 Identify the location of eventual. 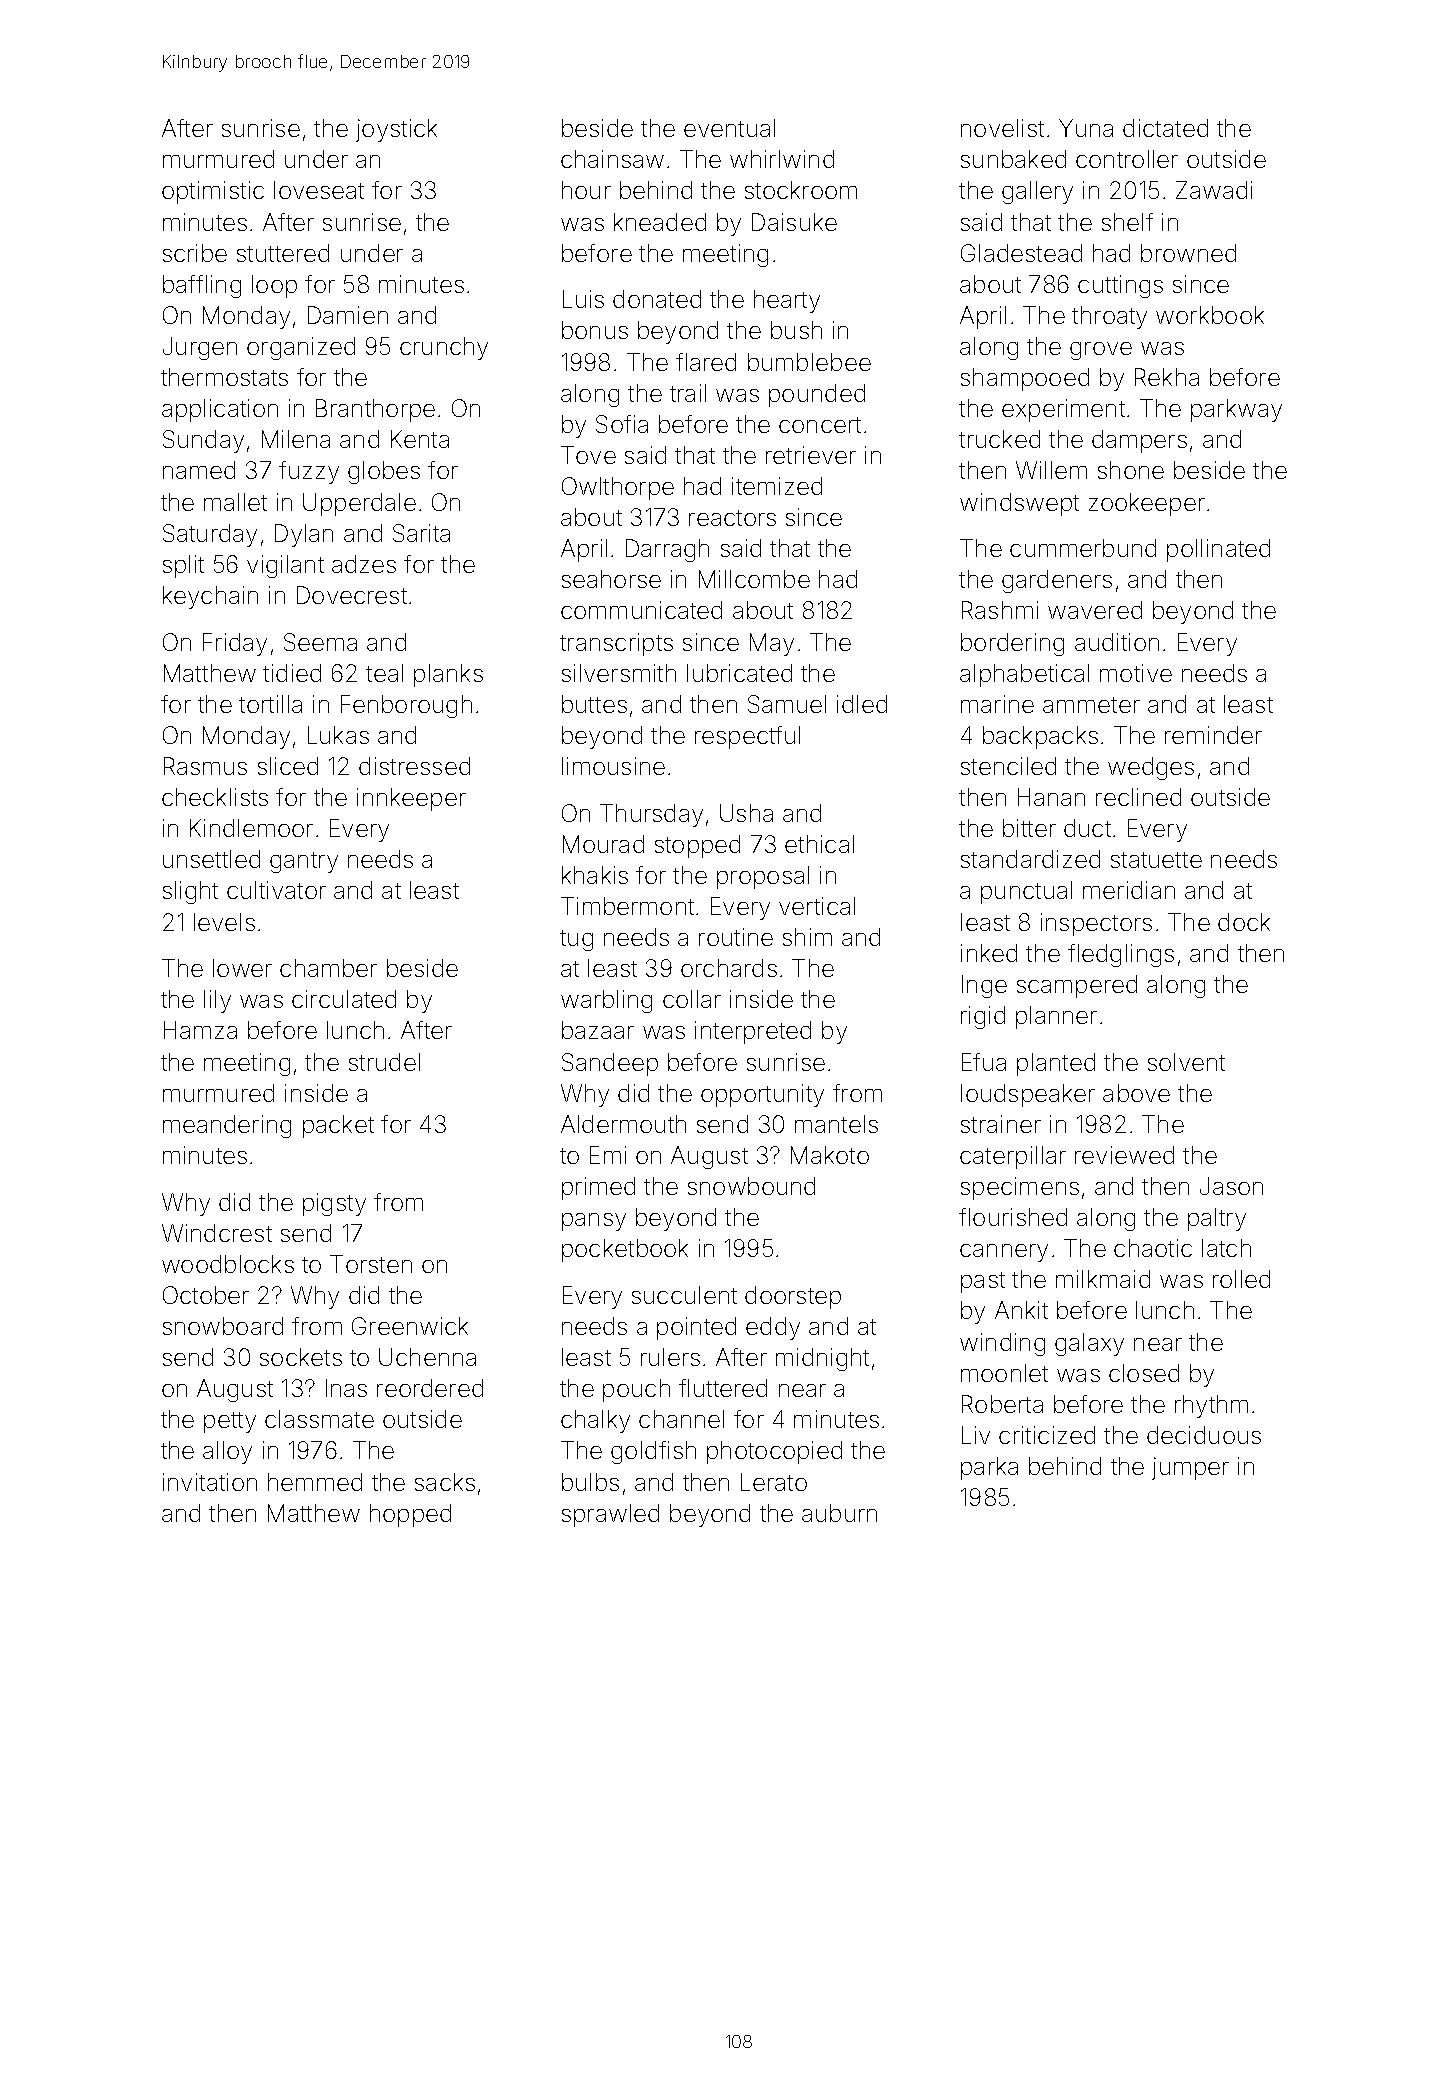
(729, 128).
